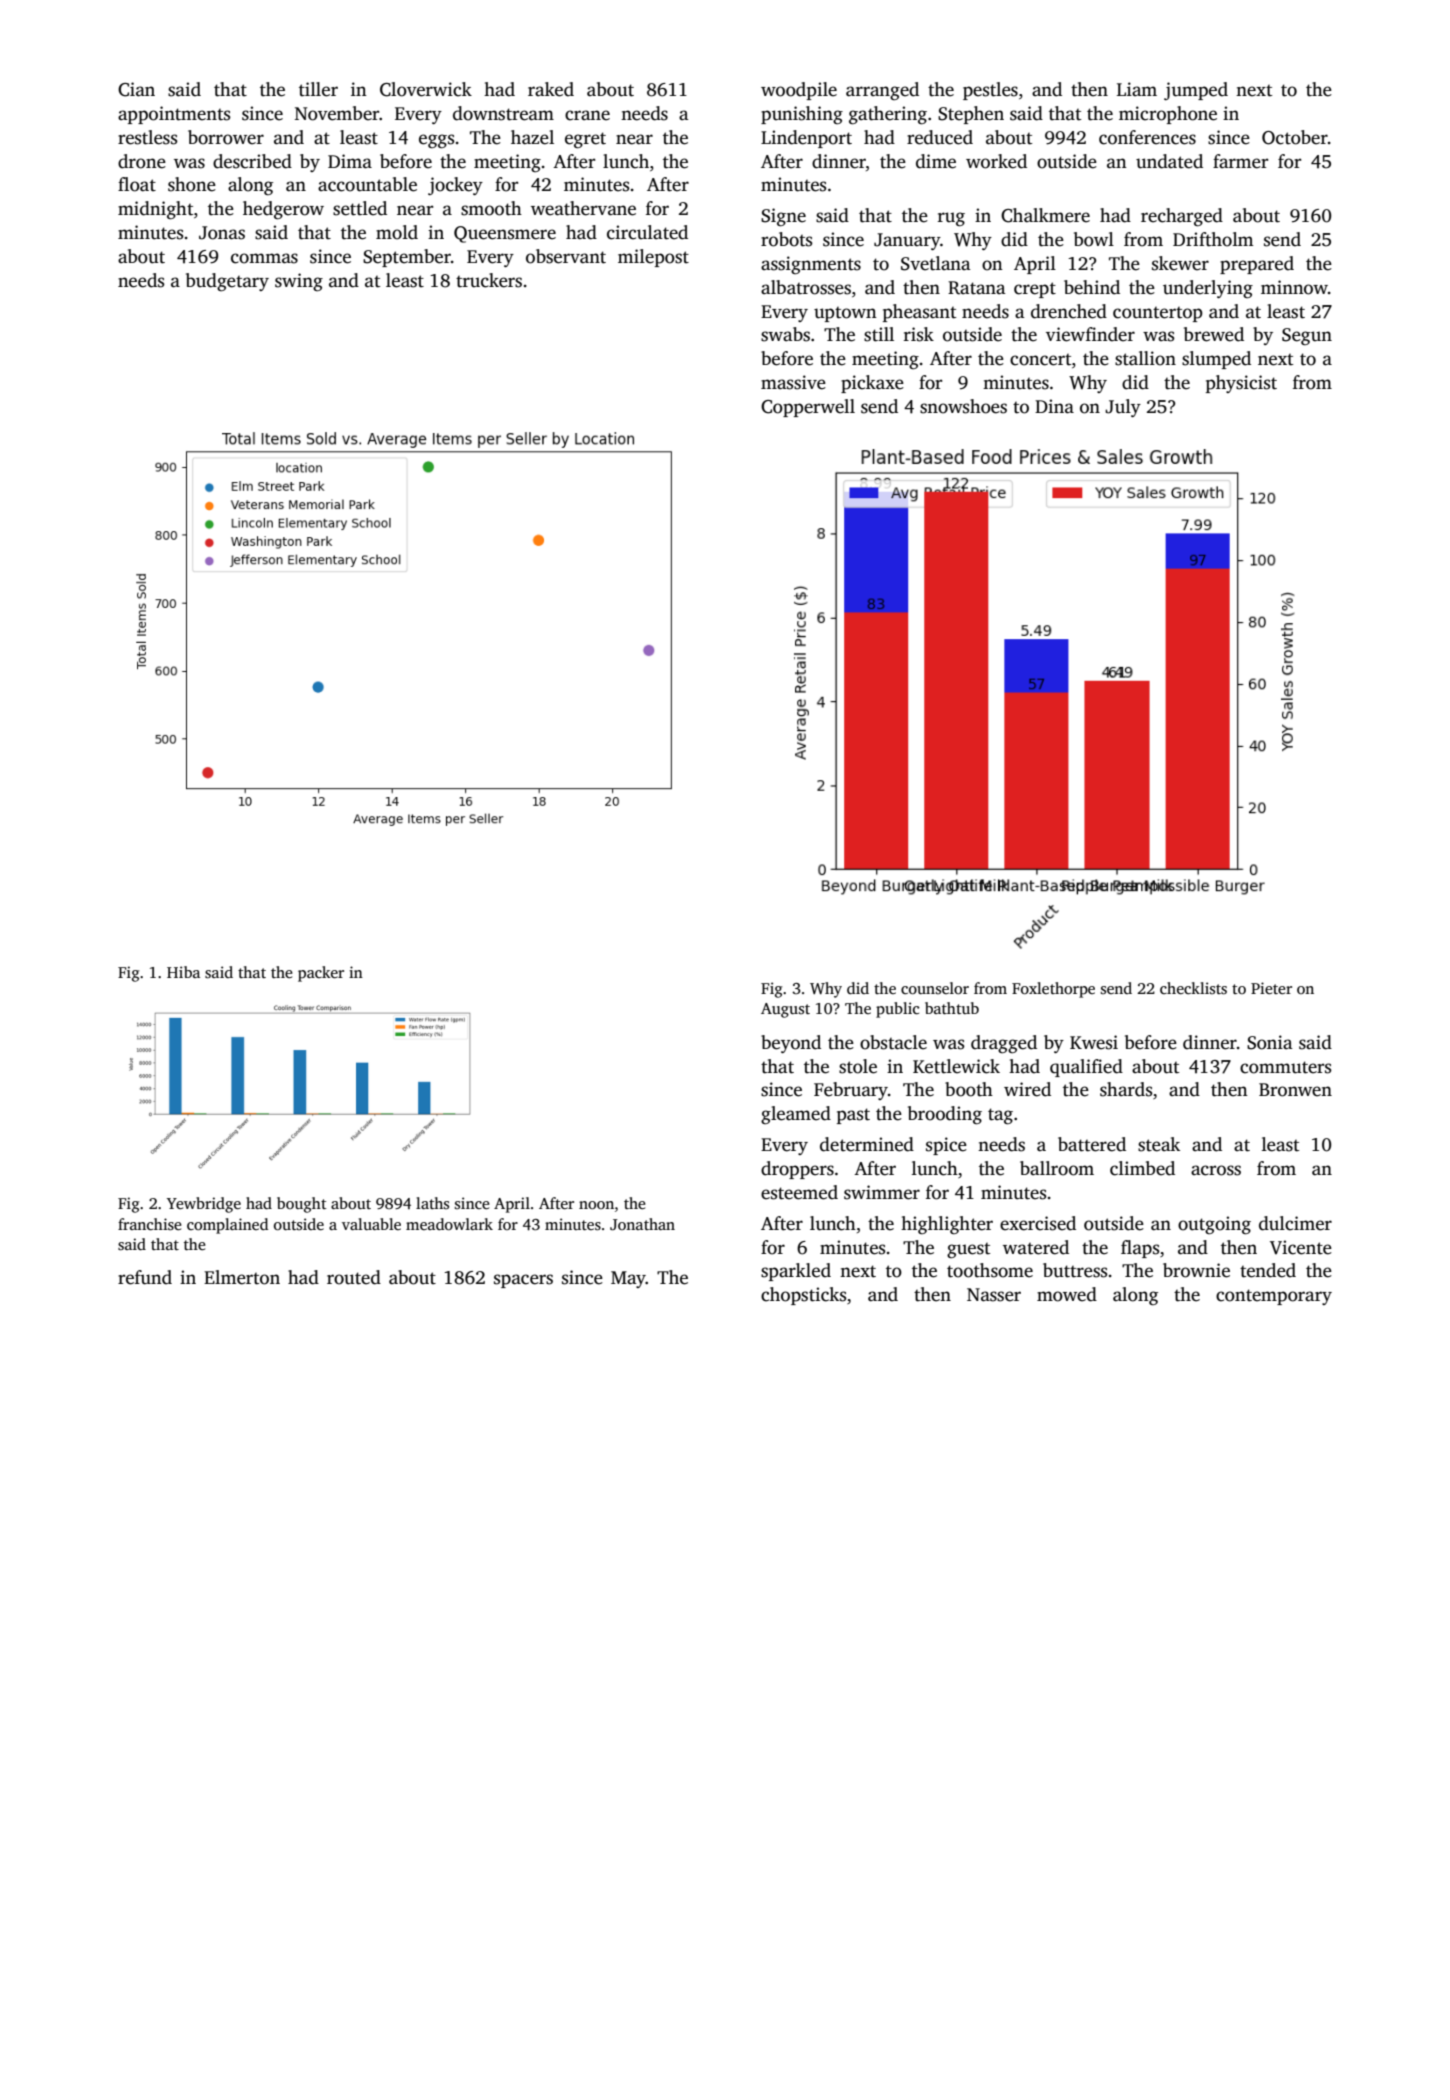 Image resolution: width=1450 pixels, height=2100 pixels. Describe the element at coordinates (183, 972) in the screenshot. I see `Hiba` at that location.
